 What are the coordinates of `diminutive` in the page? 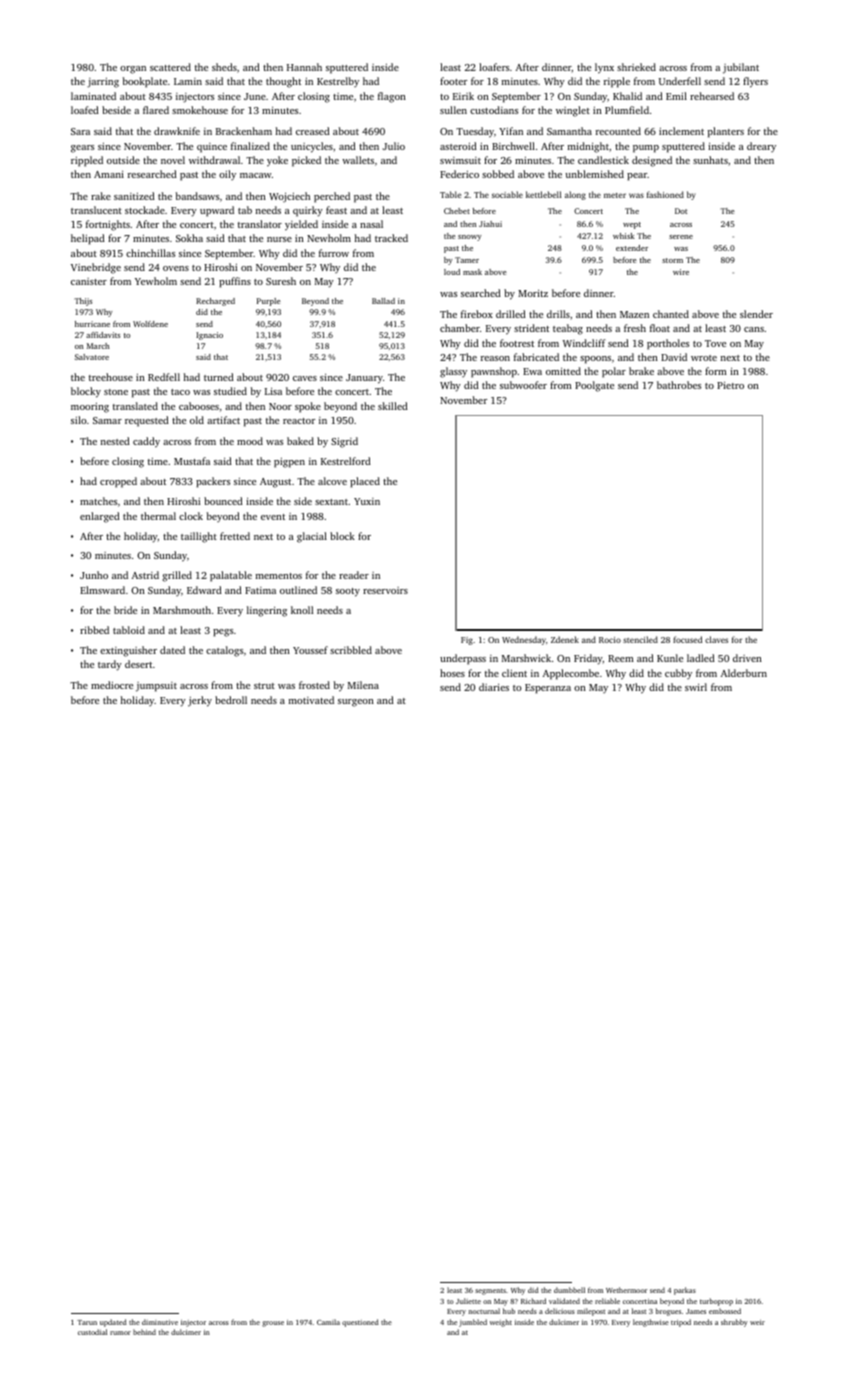 It's located at (160, 1322).
